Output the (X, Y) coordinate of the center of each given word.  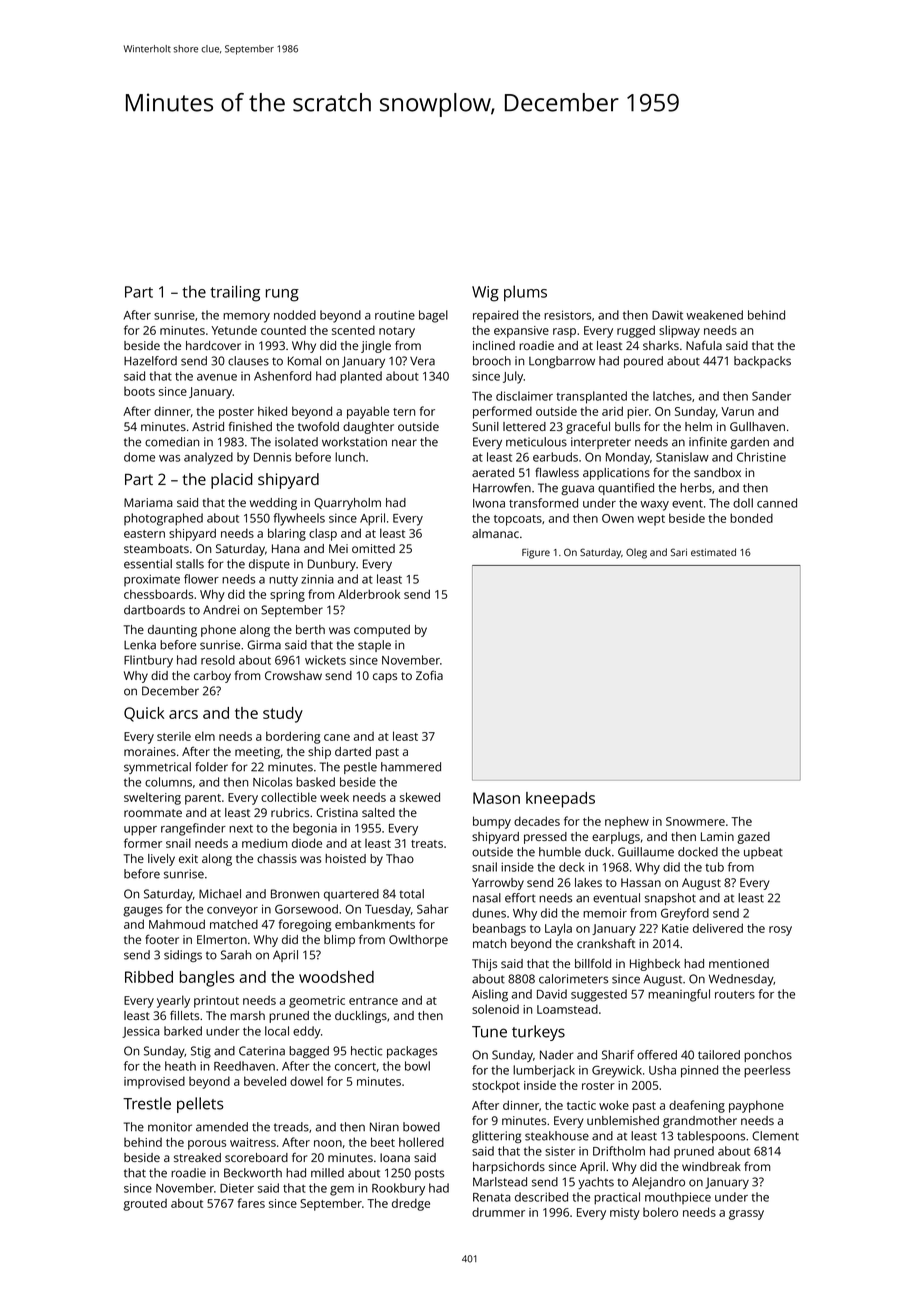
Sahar (433, 909)
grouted (145, 1204)
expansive (521, 332)
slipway (679, 331)
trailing (235, 293)
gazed (753, 838)
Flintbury (148, 661)
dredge (411, 1204)
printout (216, 1002)
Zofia (429, 675)
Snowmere (695, 821)
